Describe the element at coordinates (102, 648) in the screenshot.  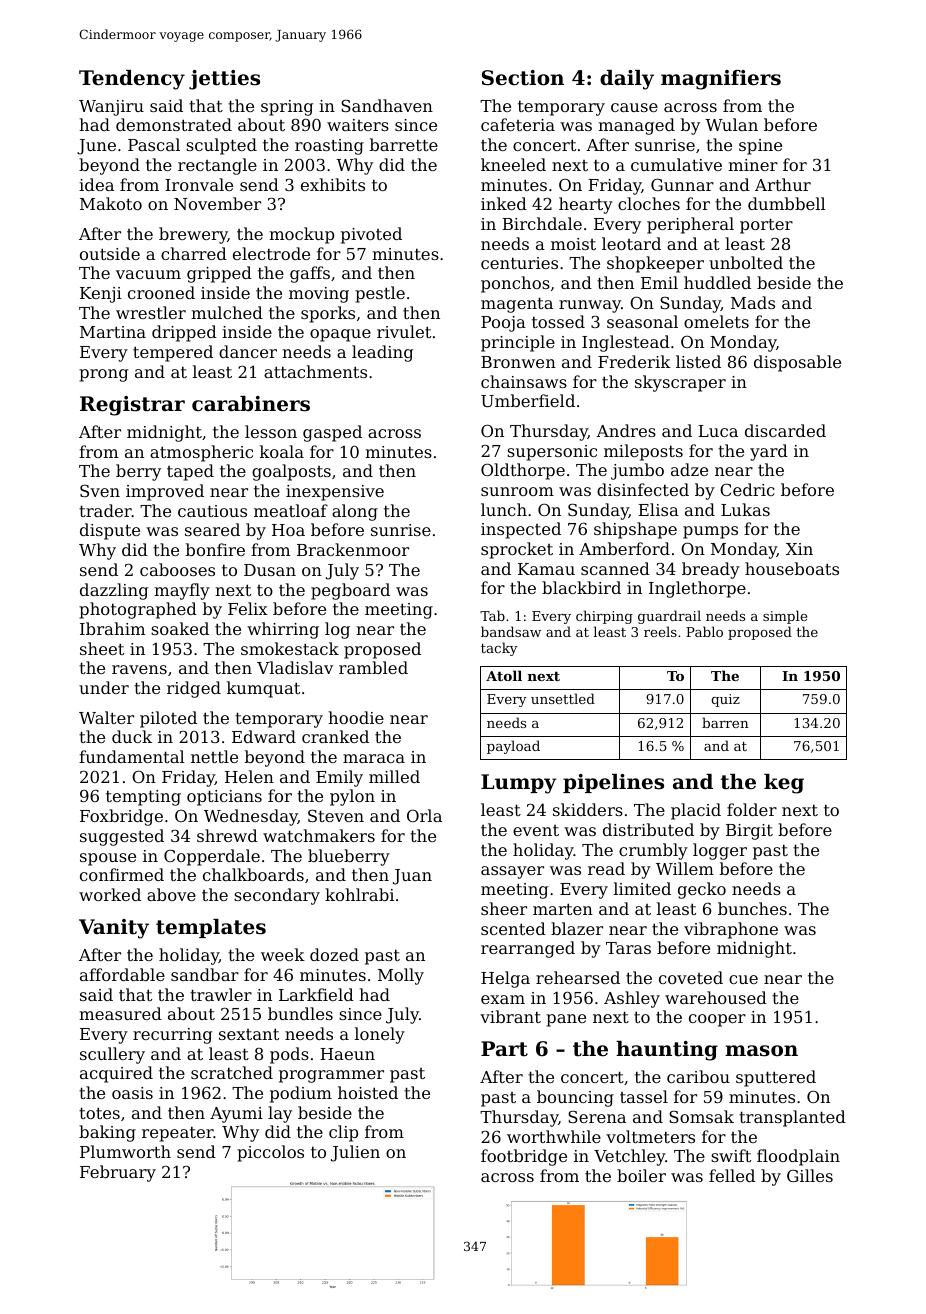
I see `sheet` at that location.
